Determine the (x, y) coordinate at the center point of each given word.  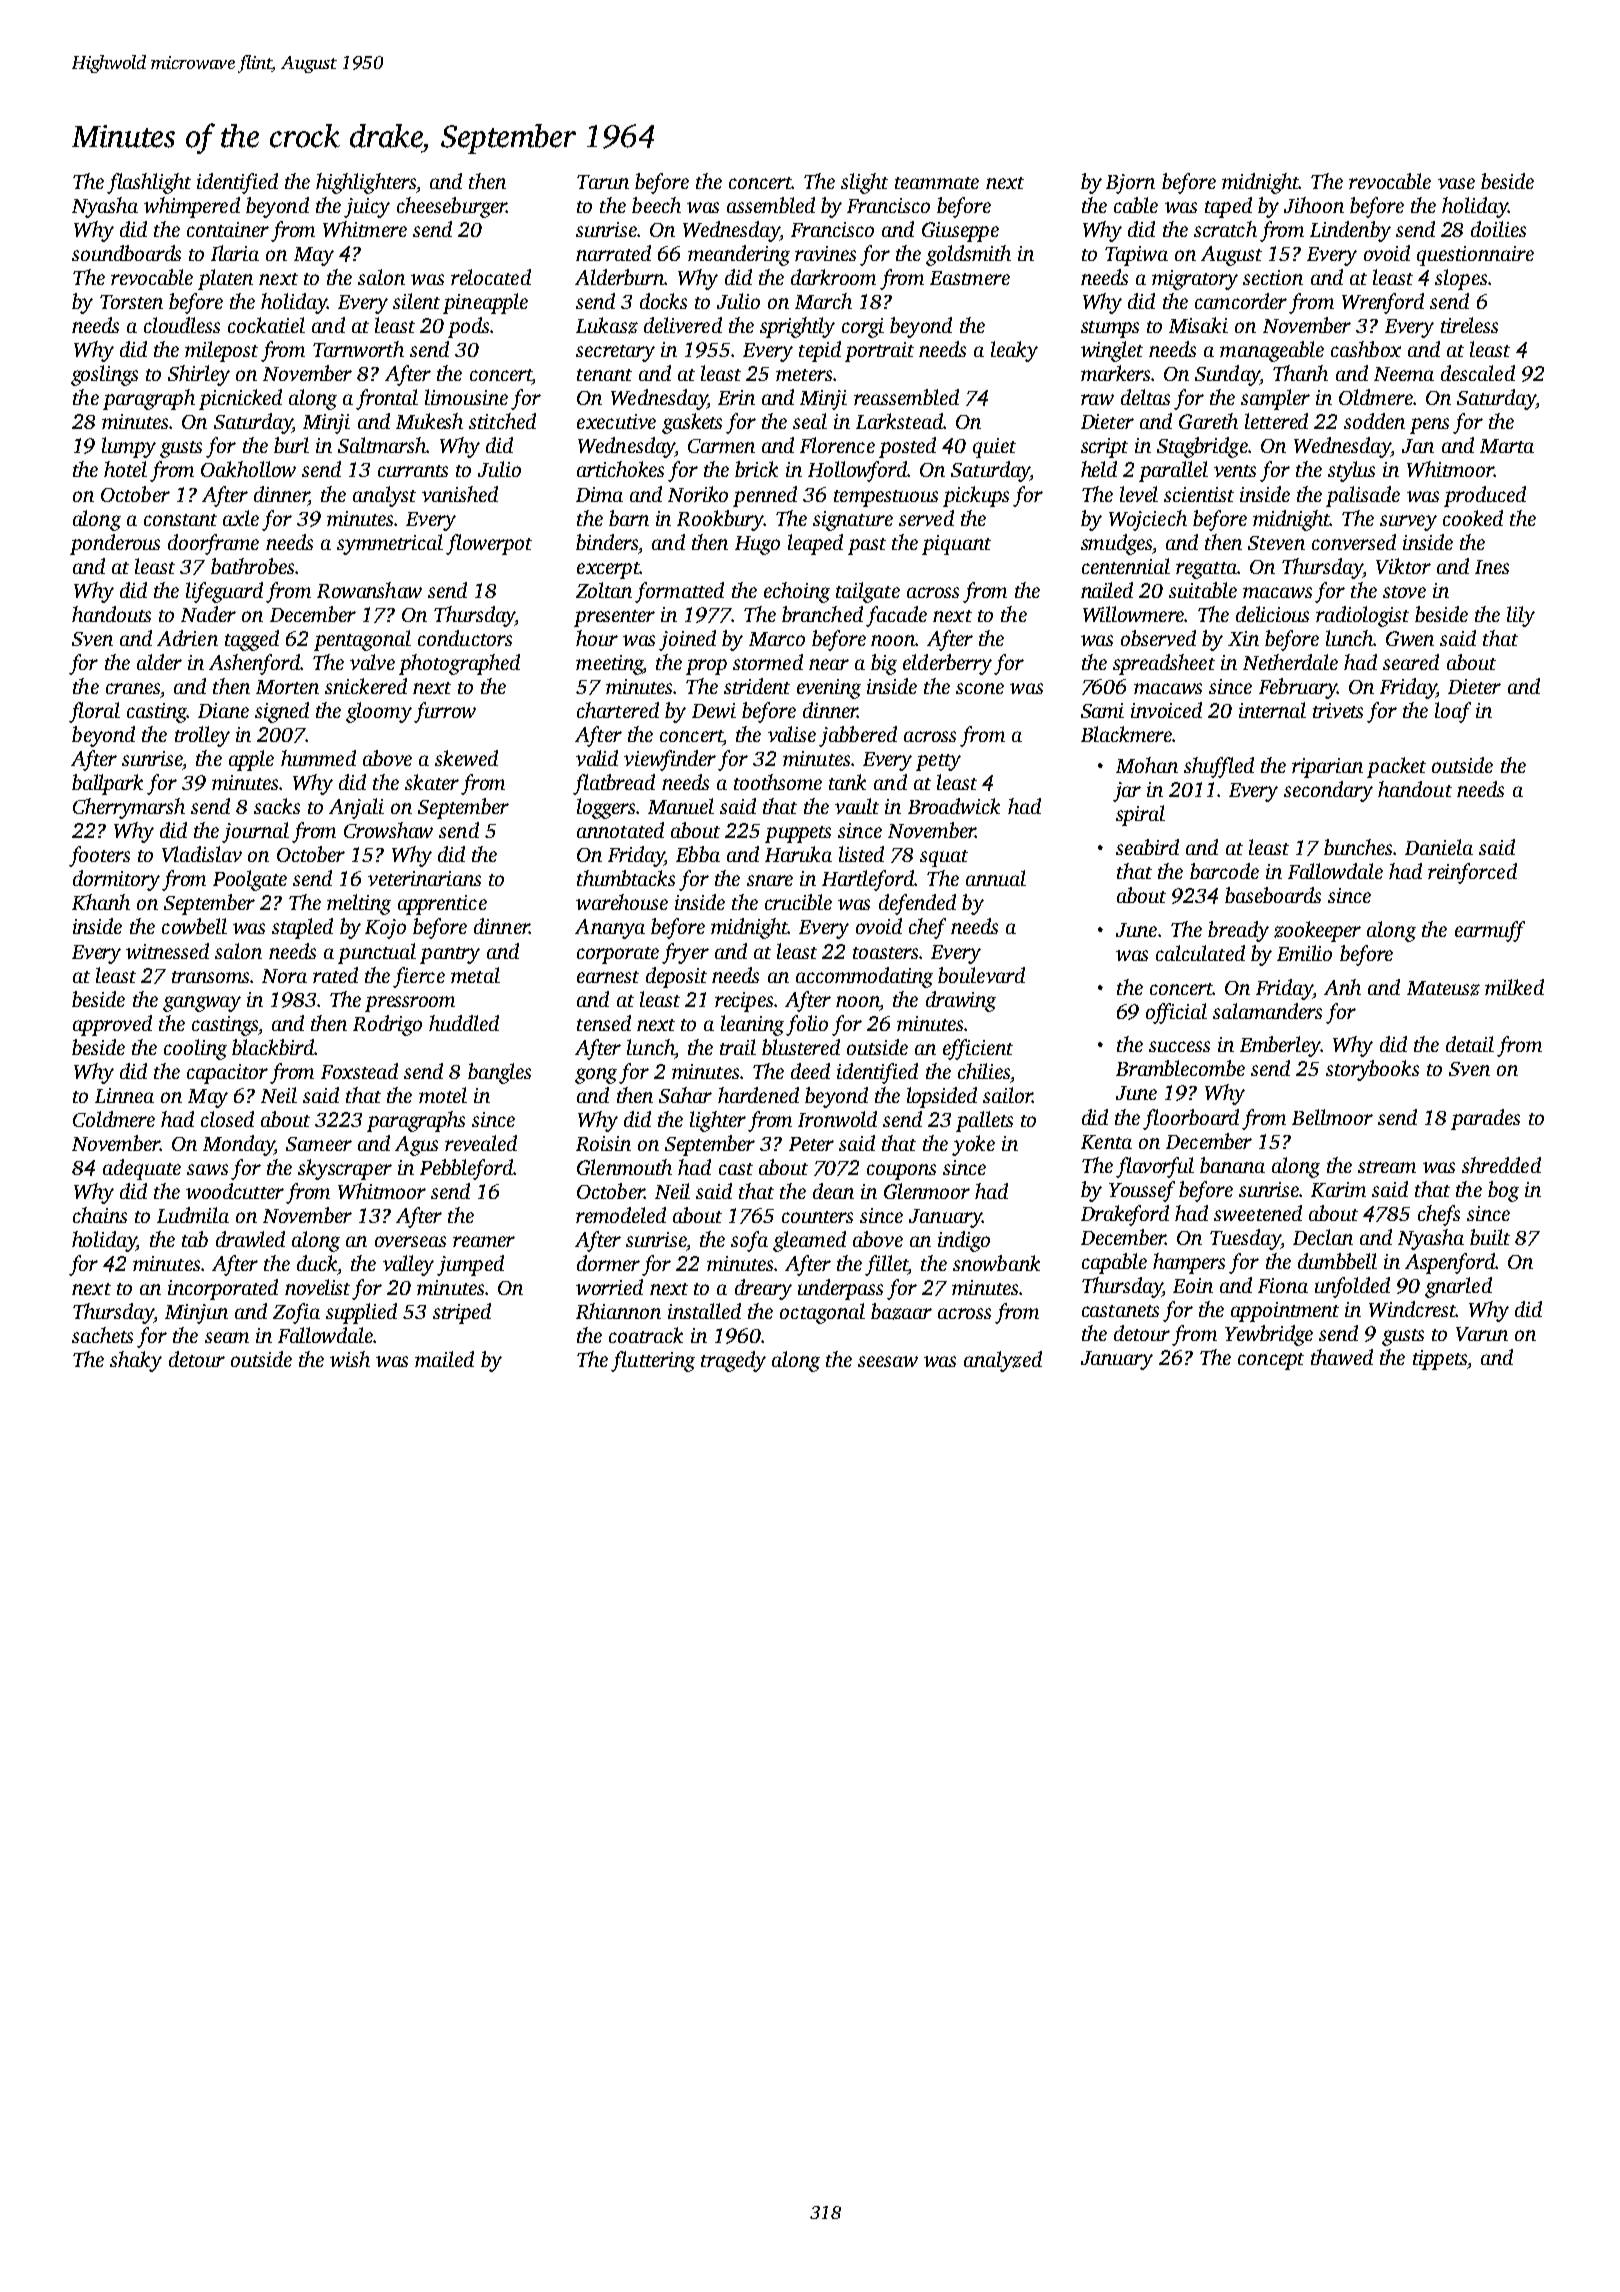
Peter (811, 1144)
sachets (102, 1335)
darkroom (833, 277)
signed (282, 712)
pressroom (410, 1004)
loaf (1453, 712)
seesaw (888, 1361)
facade (896, 616)
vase (1456, 183)
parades (1485, 1119)
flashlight (149, 183)
